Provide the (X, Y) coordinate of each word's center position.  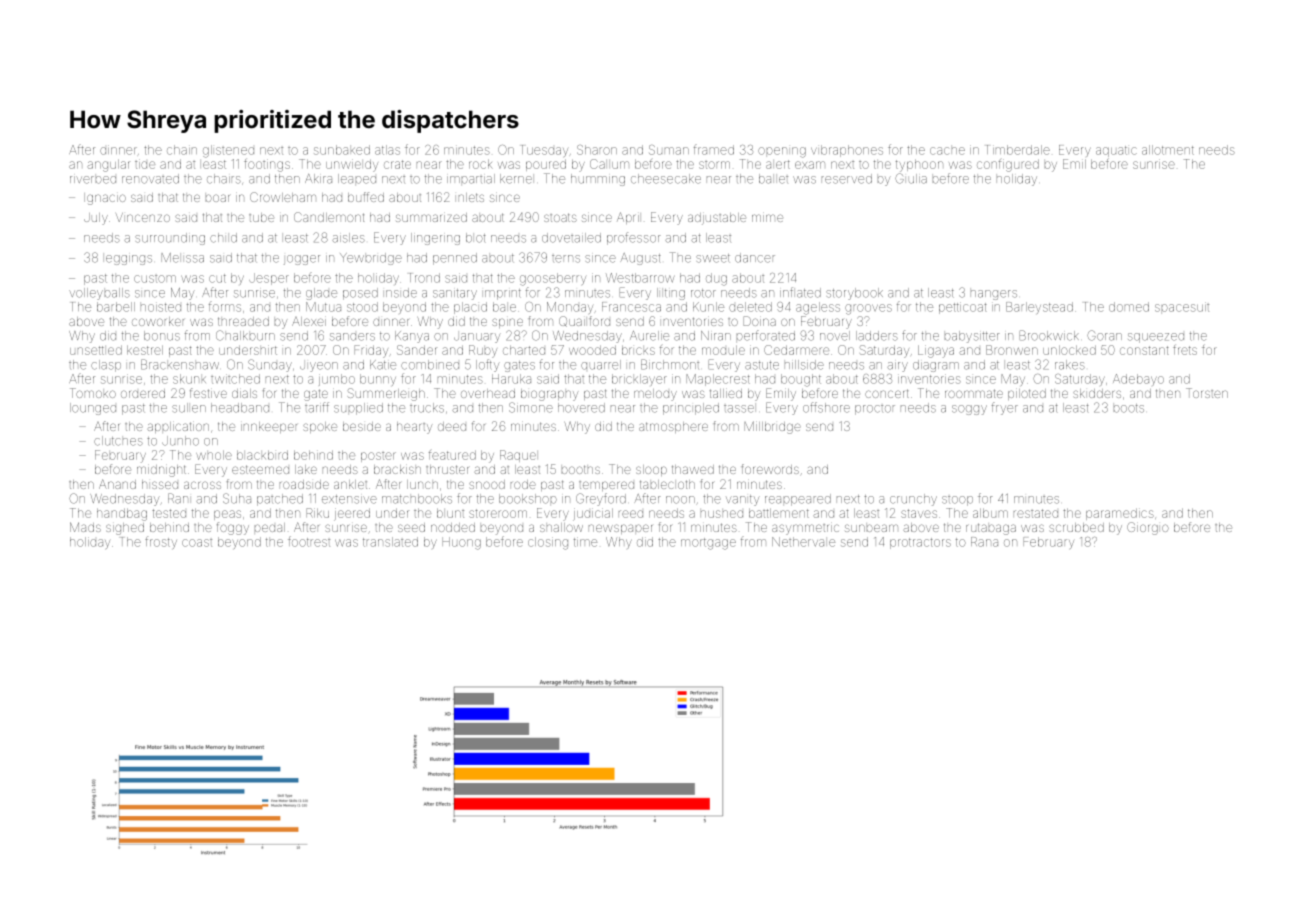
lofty (488, 365)
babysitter (972, 337)
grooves (868, 309)
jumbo (337, 380)
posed (360, 294)
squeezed (1156, 338)
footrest (309, 541)
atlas (387, 150)
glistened (228, 151)
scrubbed (1076, 527)
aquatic (1116, 151)
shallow (561, 527)
